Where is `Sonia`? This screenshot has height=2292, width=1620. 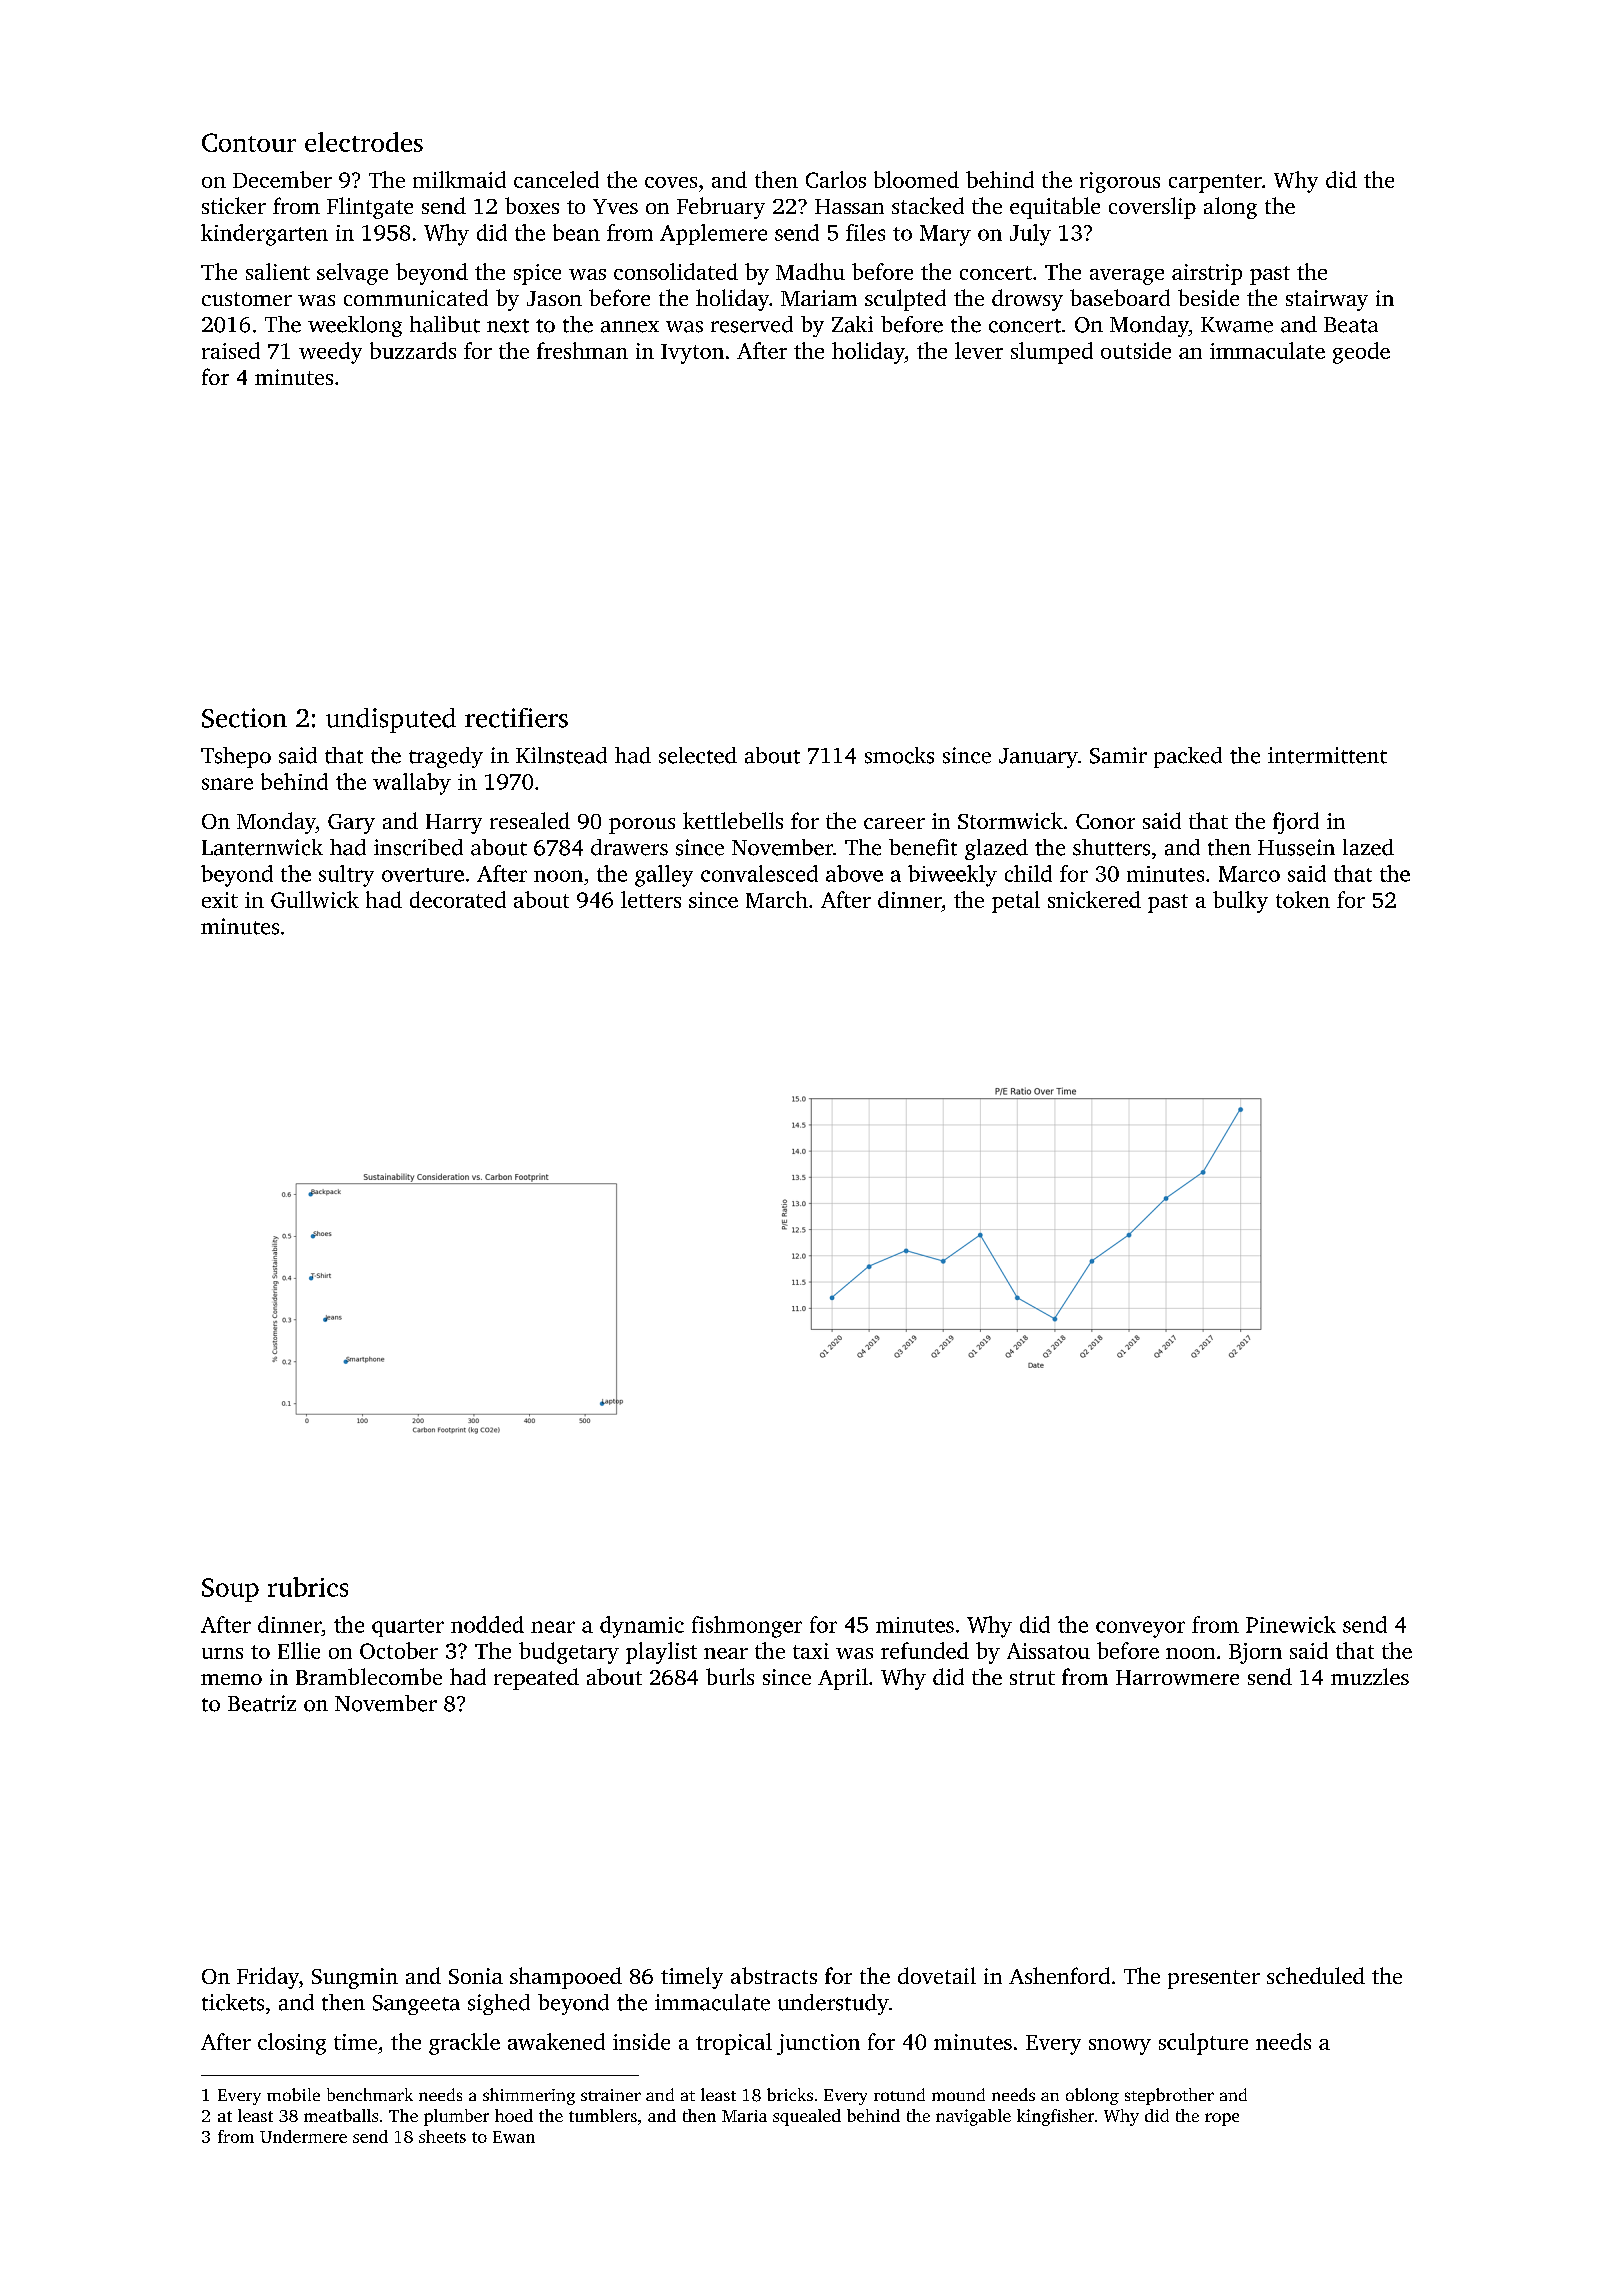 Sonia is located at coordinates (476, 1976).
